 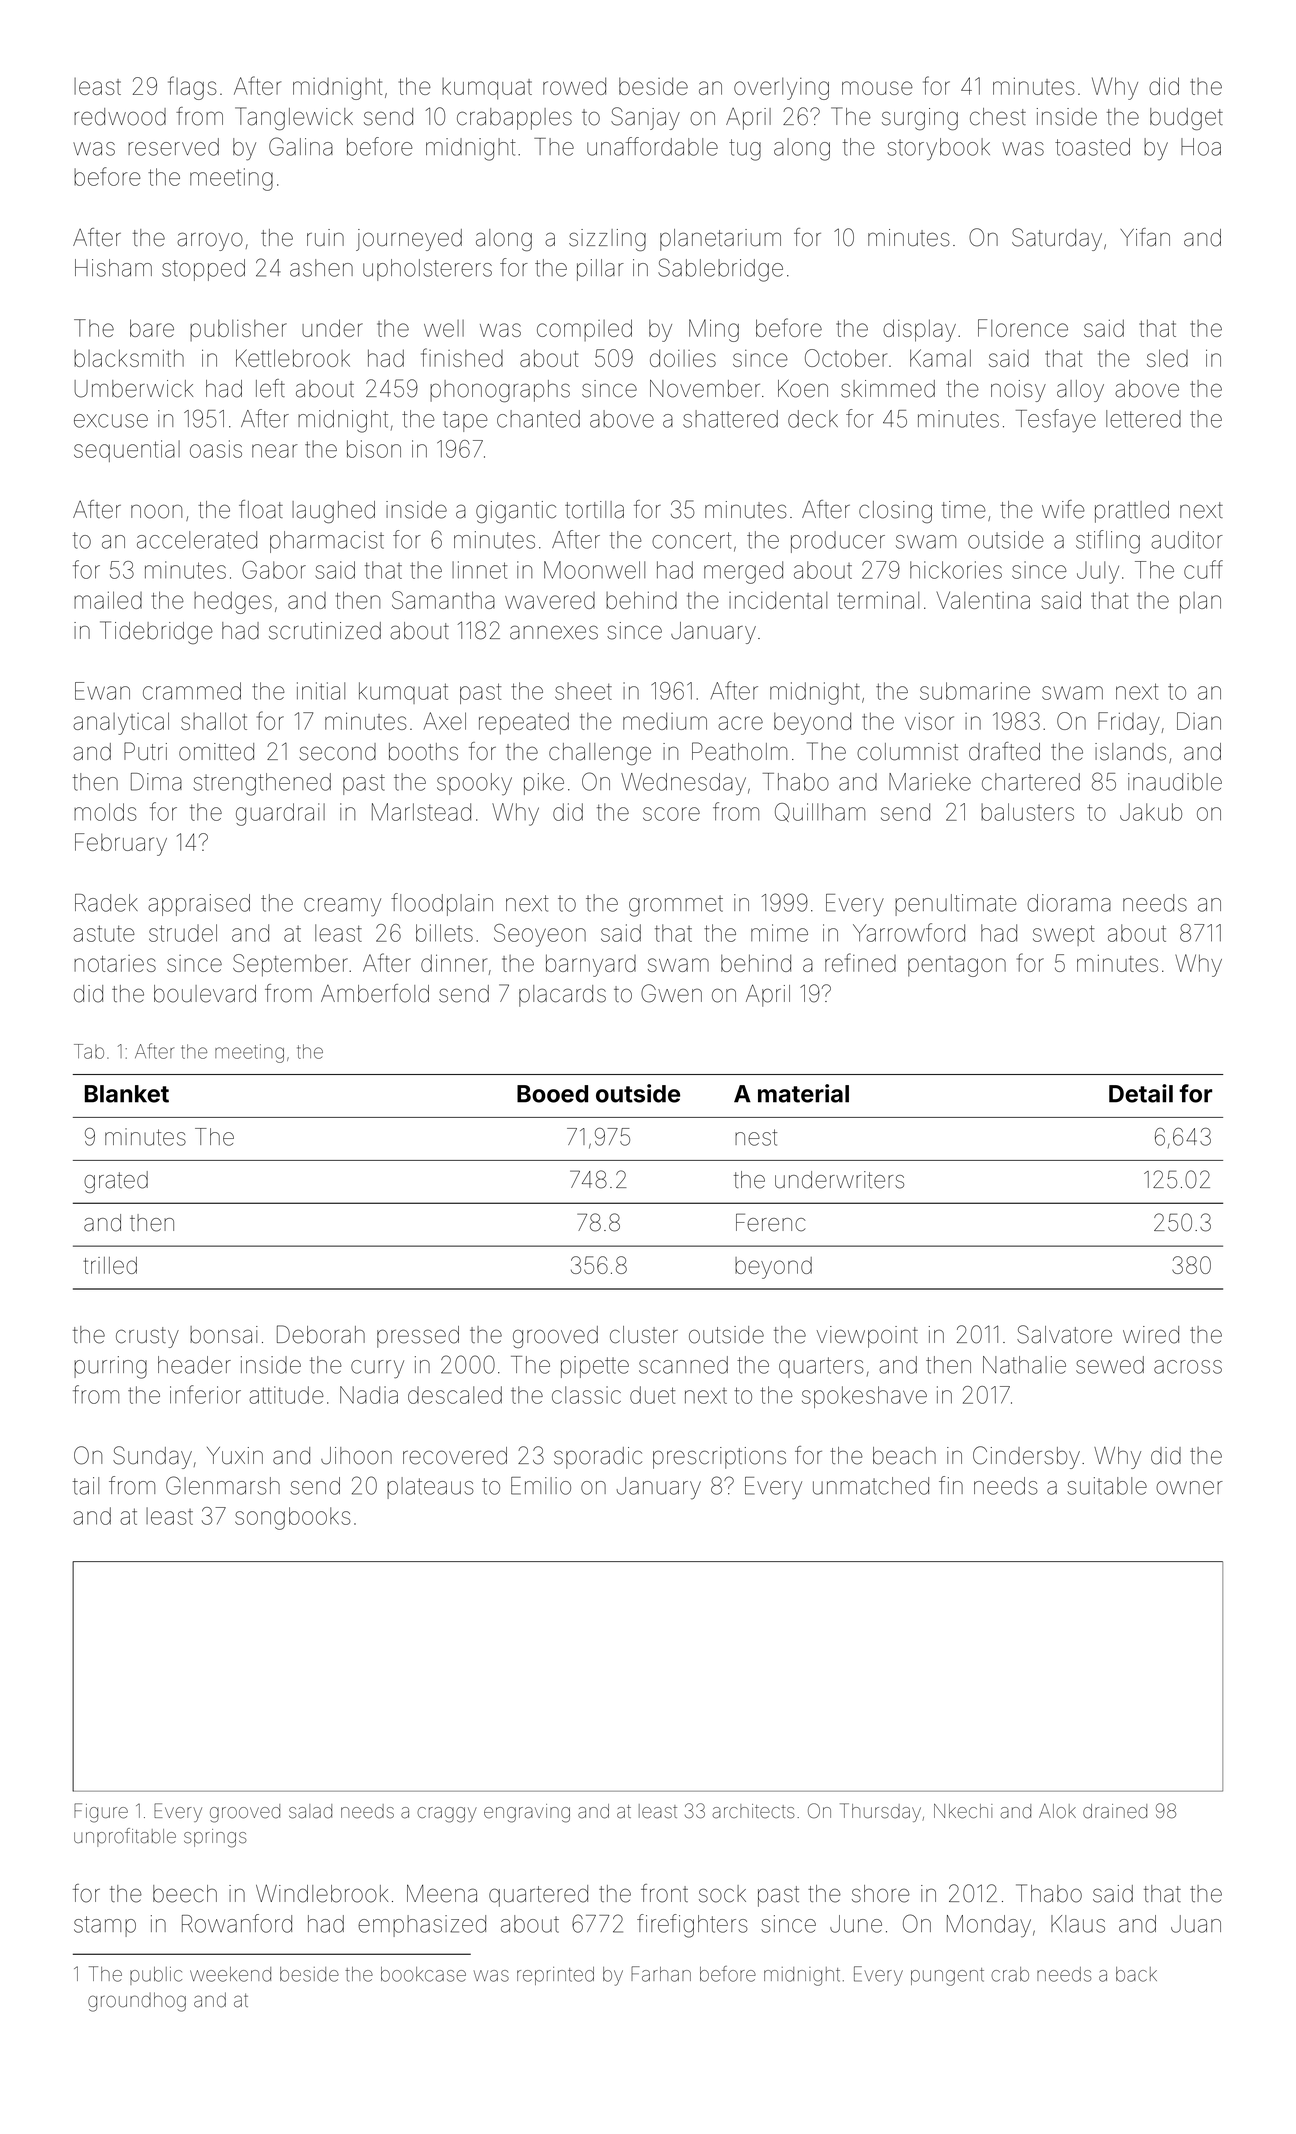 I want to click on placards, so click(x=562, y=996).
